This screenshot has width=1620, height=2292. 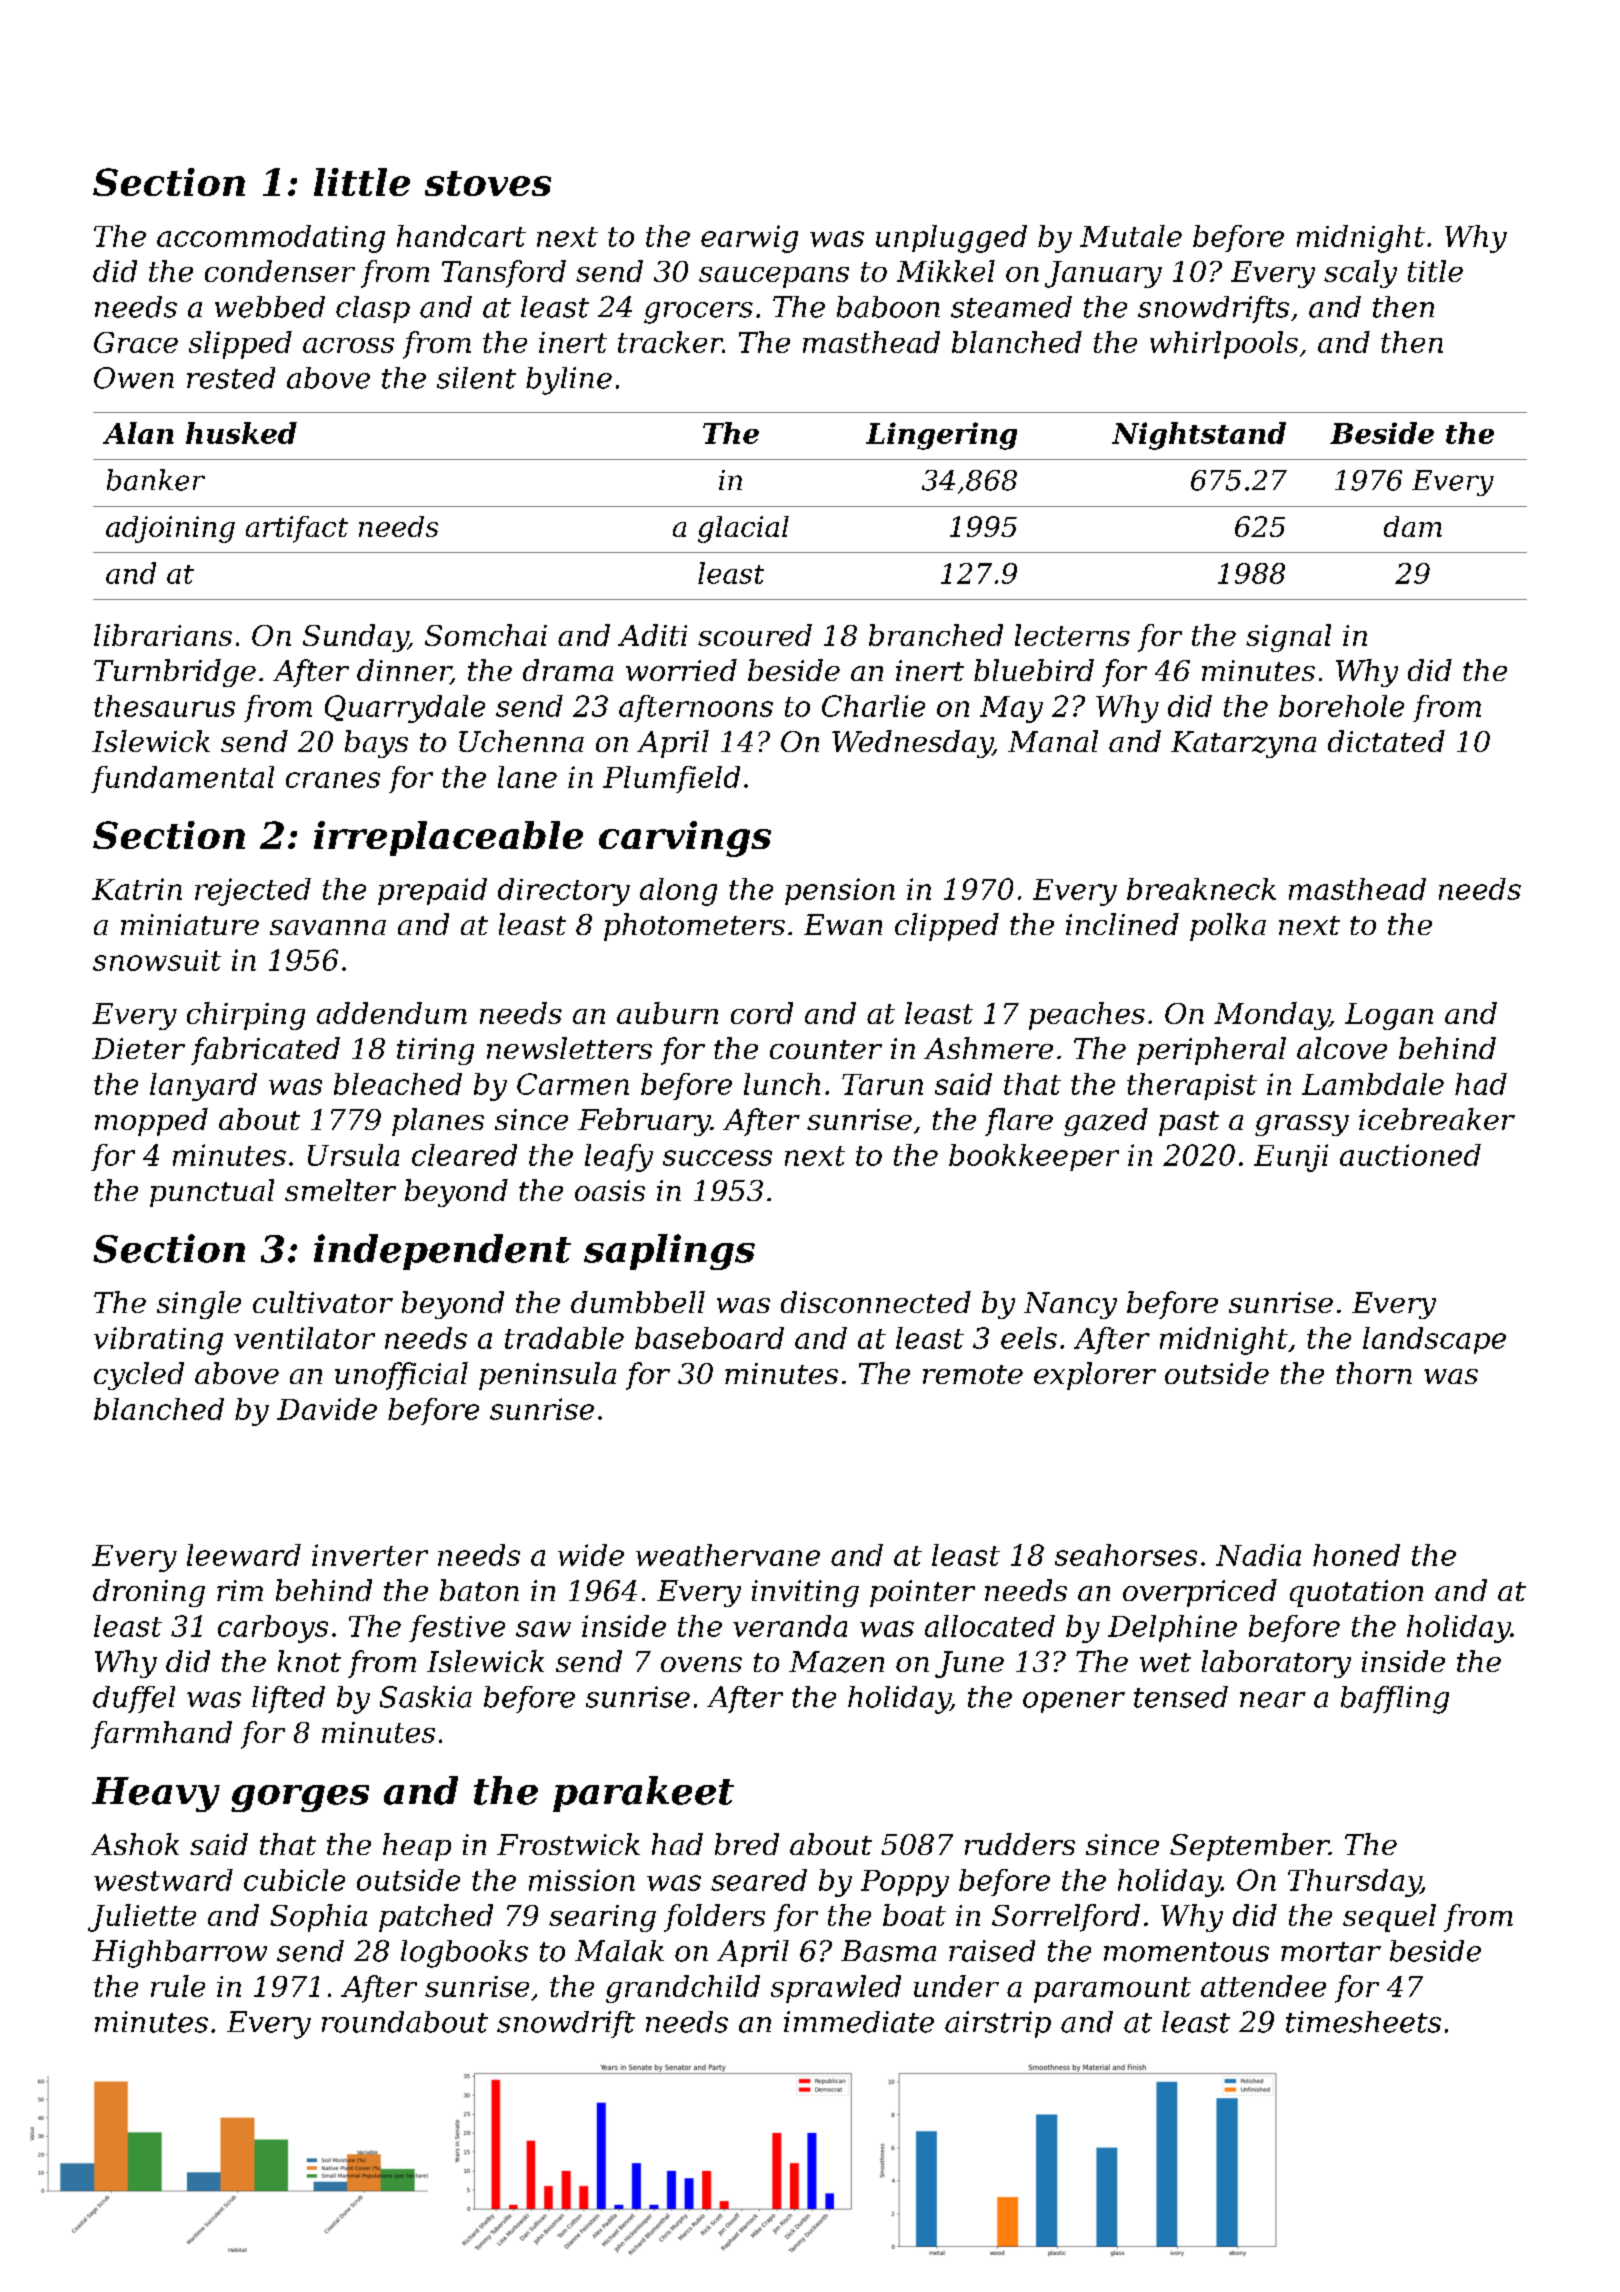 I want to click on unplugged, so click(x=951, y=239).
